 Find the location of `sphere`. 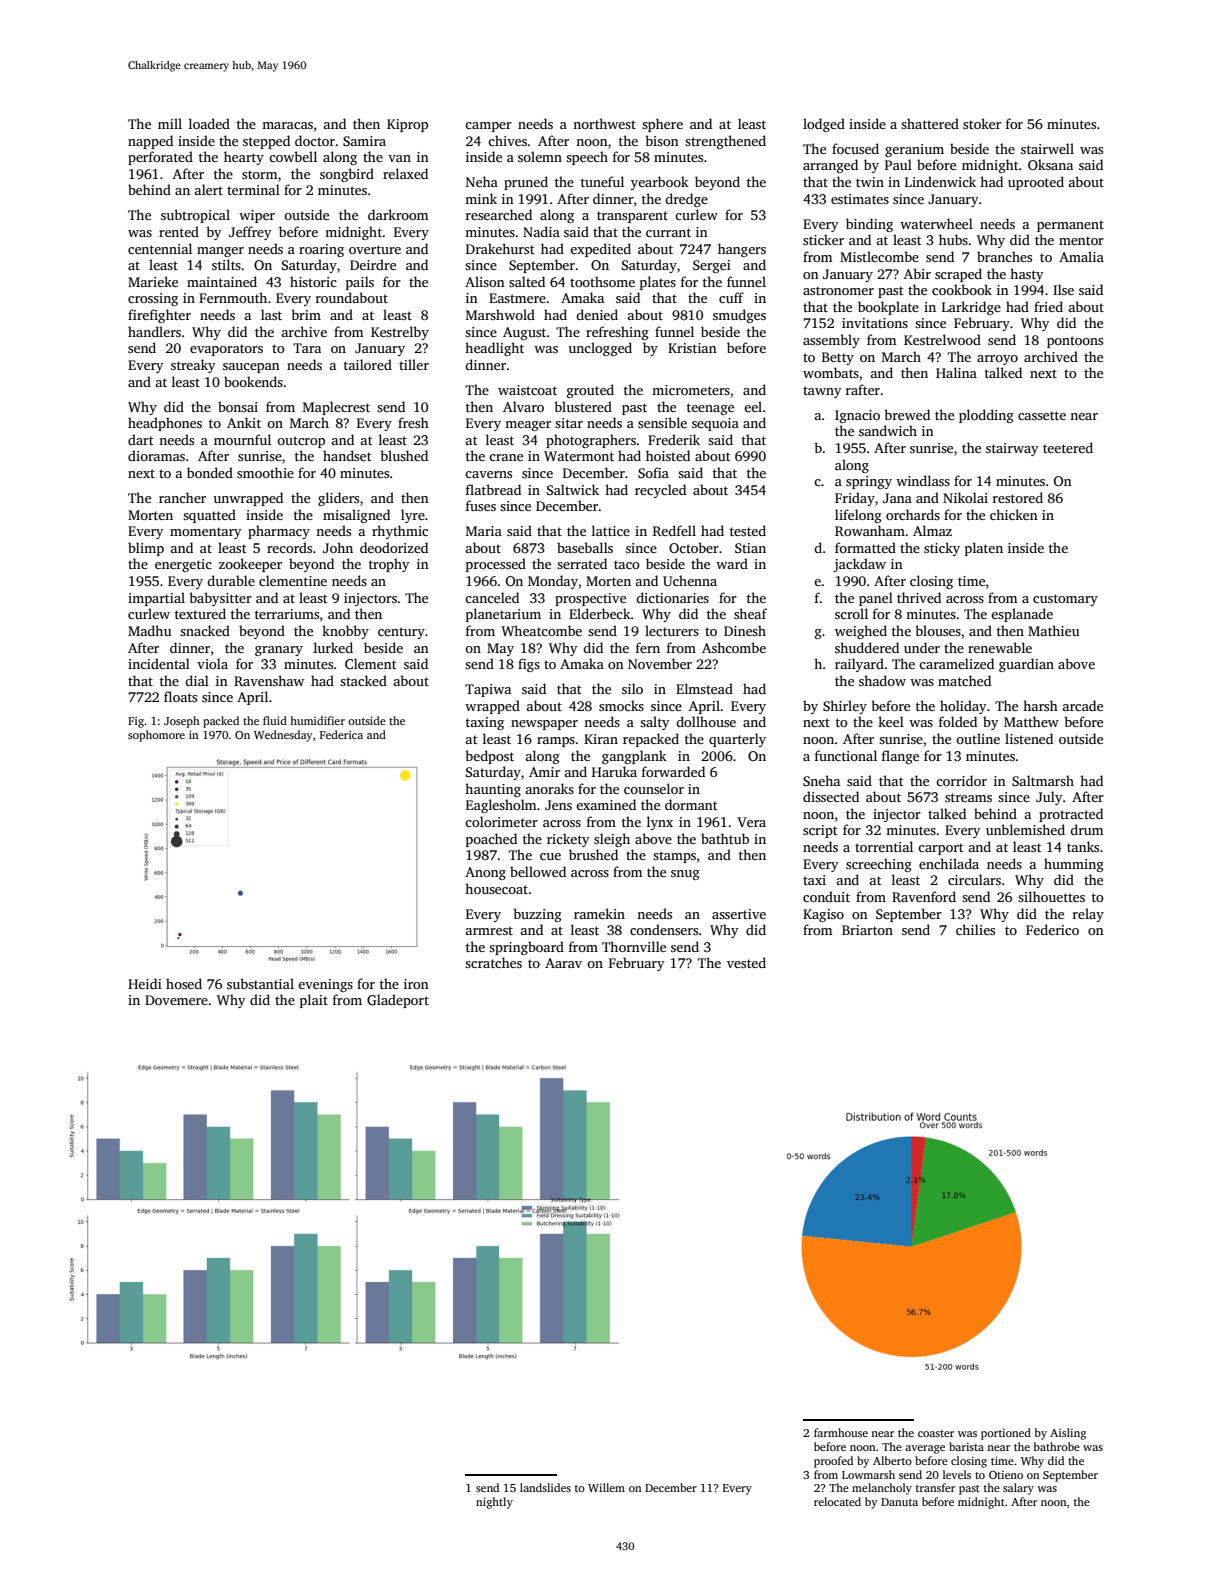

sphere is located at coordinates (662, 125).
